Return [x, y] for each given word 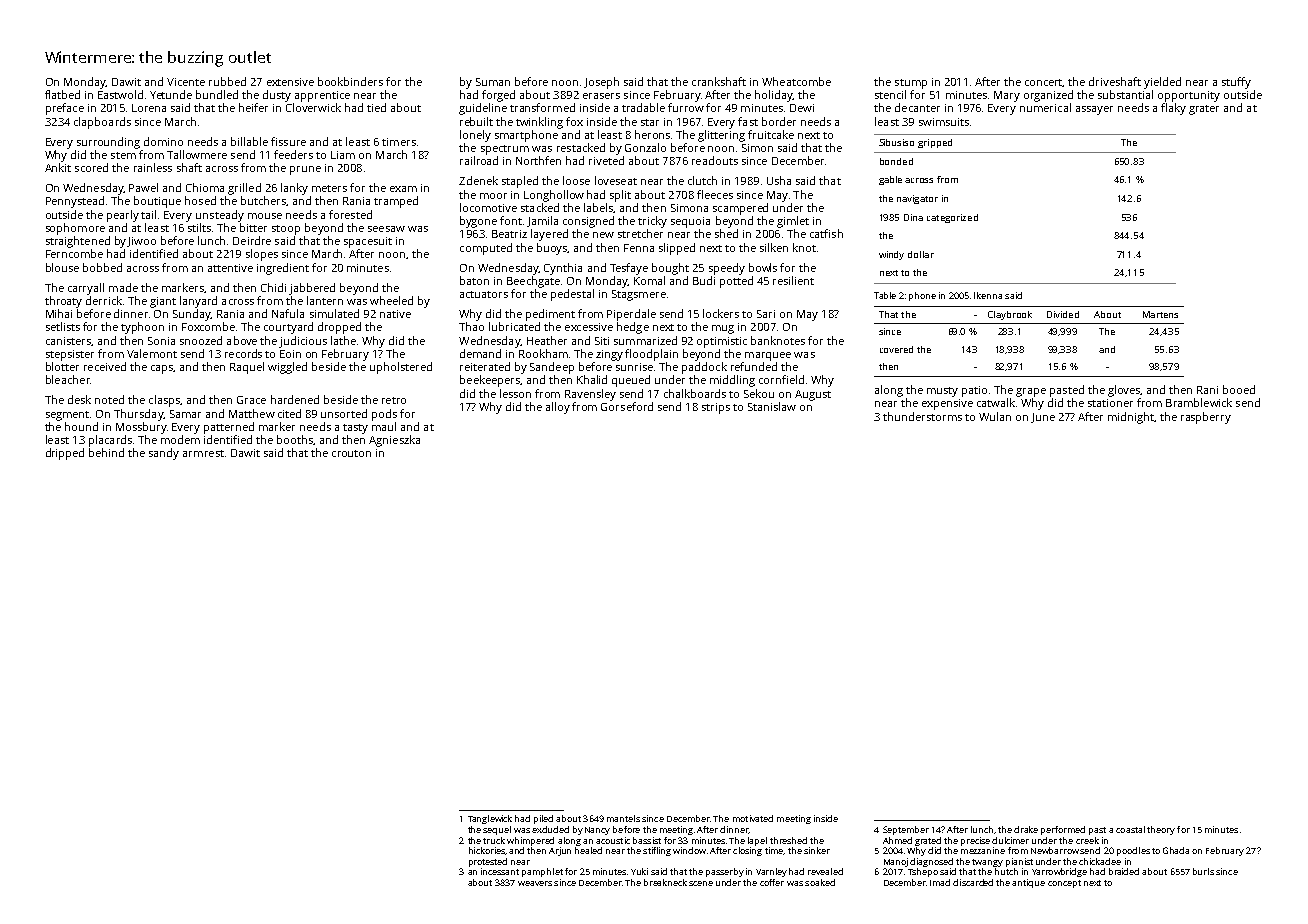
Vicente [186, 82]
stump [911, 84]
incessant [500, 871]
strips [716, 408]
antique [1028, 883]
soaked [820, 882]
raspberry [1206, 418]
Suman [493, 82]
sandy [164, 454]
